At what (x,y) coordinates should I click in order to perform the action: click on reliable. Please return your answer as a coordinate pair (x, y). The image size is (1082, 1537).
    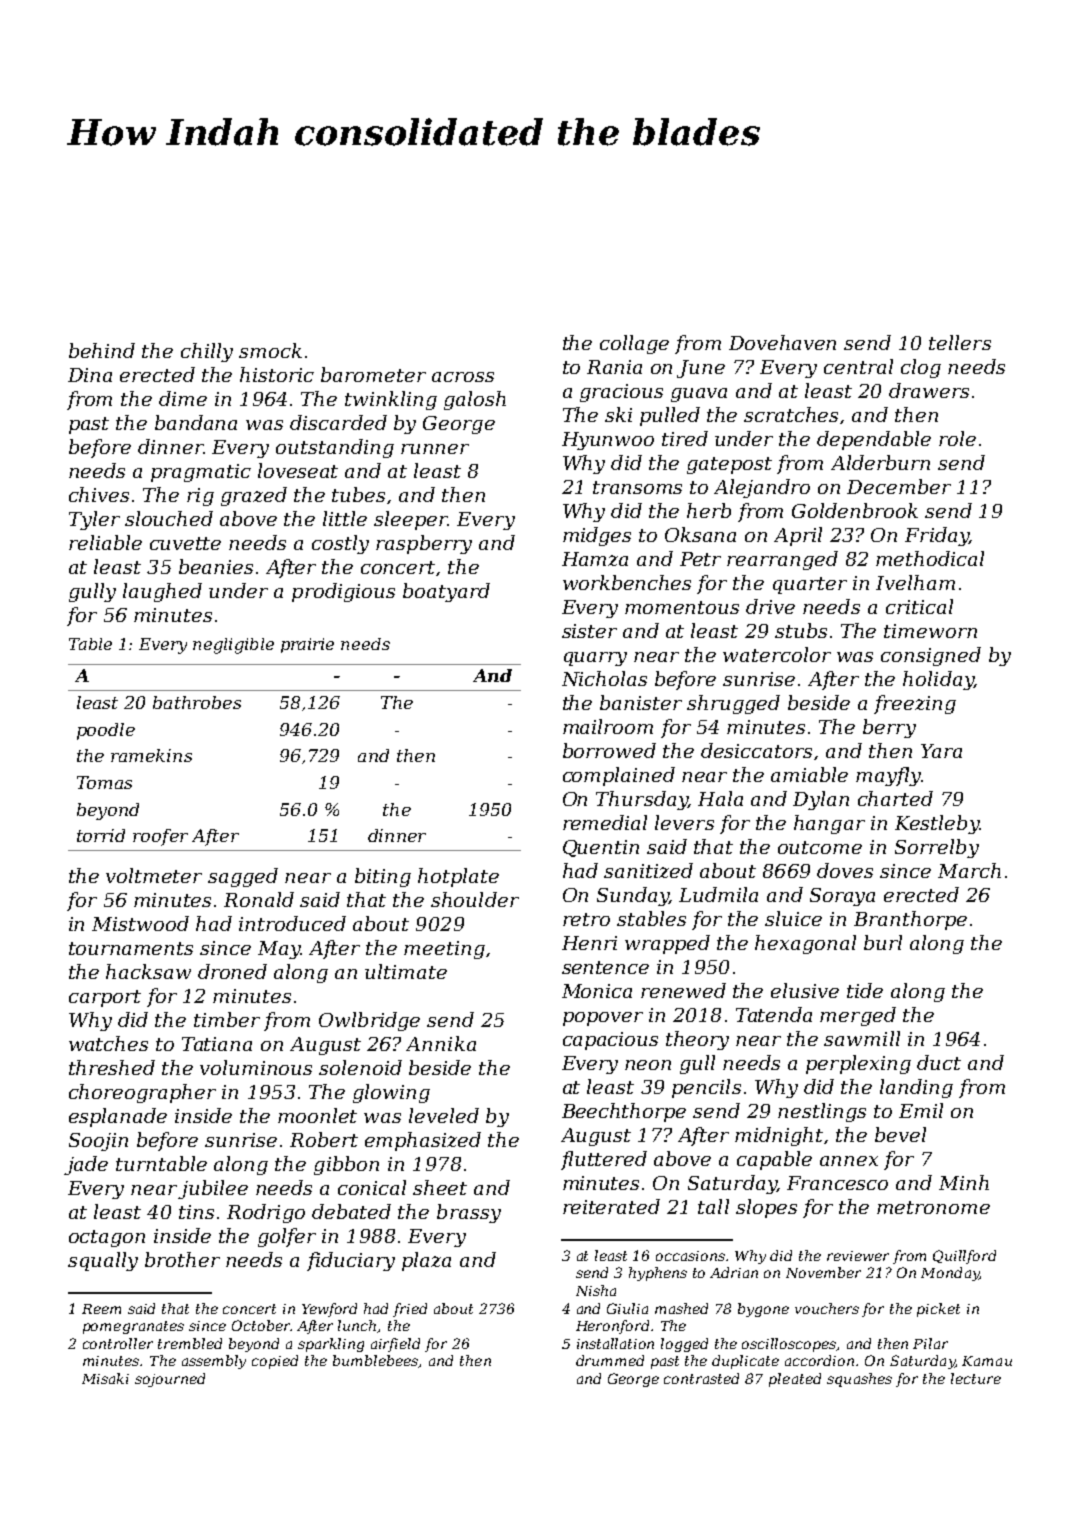
    Looking at the image, I should click on (105, 542).
